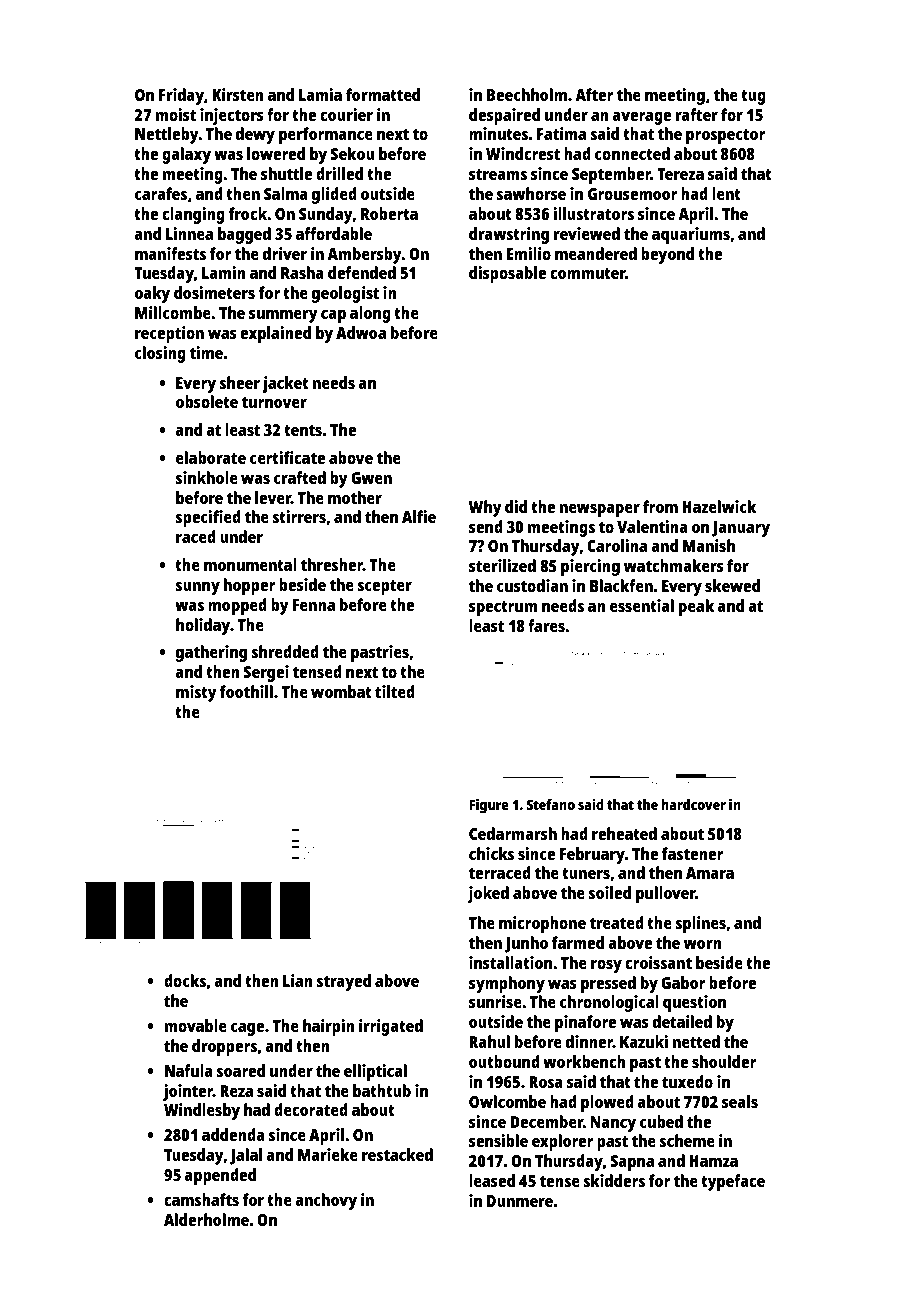 This screenshot has width=908, height=1316. I want to click on frock, so click(248, 213).
